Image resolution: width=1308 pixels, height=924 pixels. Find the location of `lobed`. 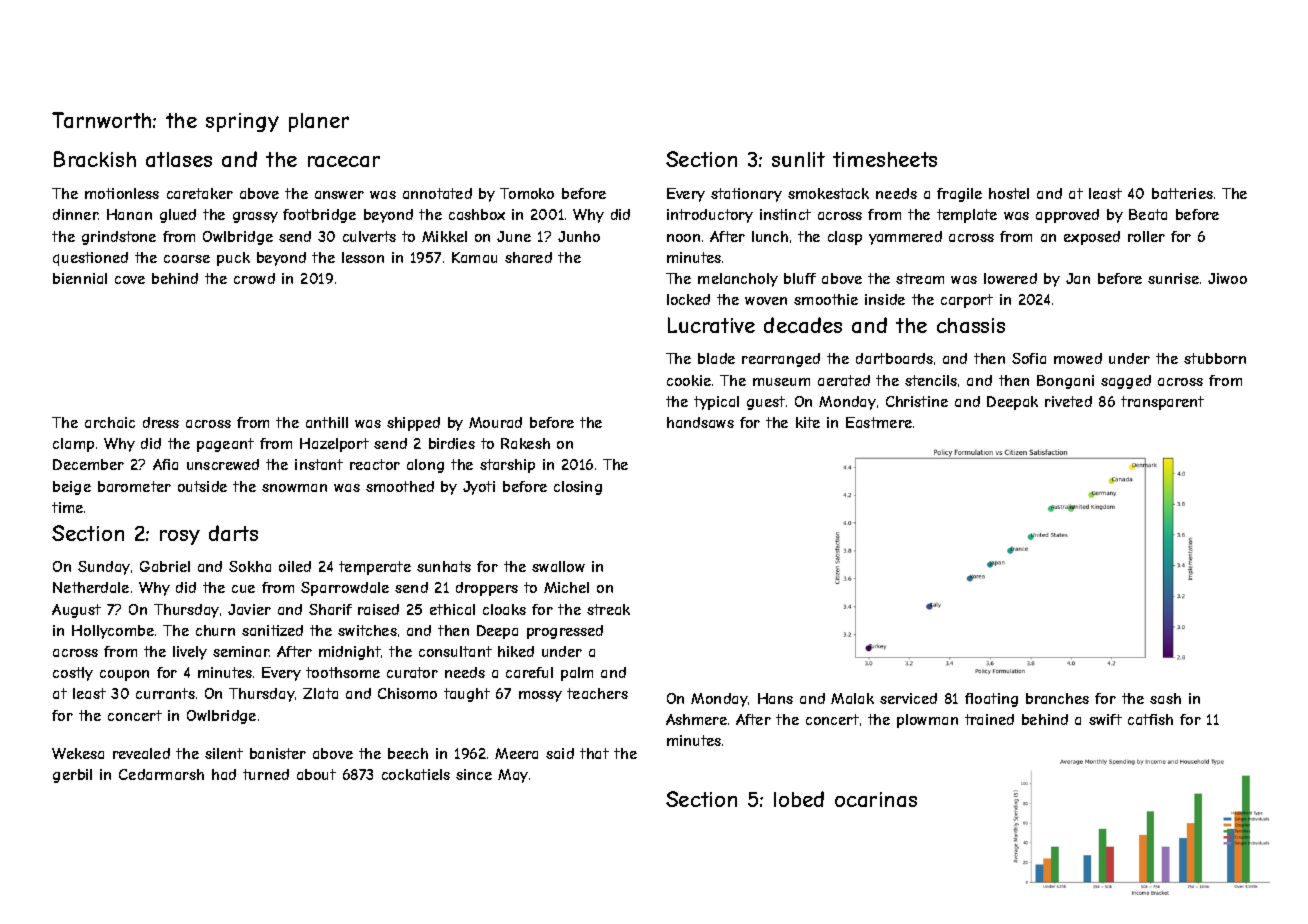

lobed is located at coordinates (799, 799).
